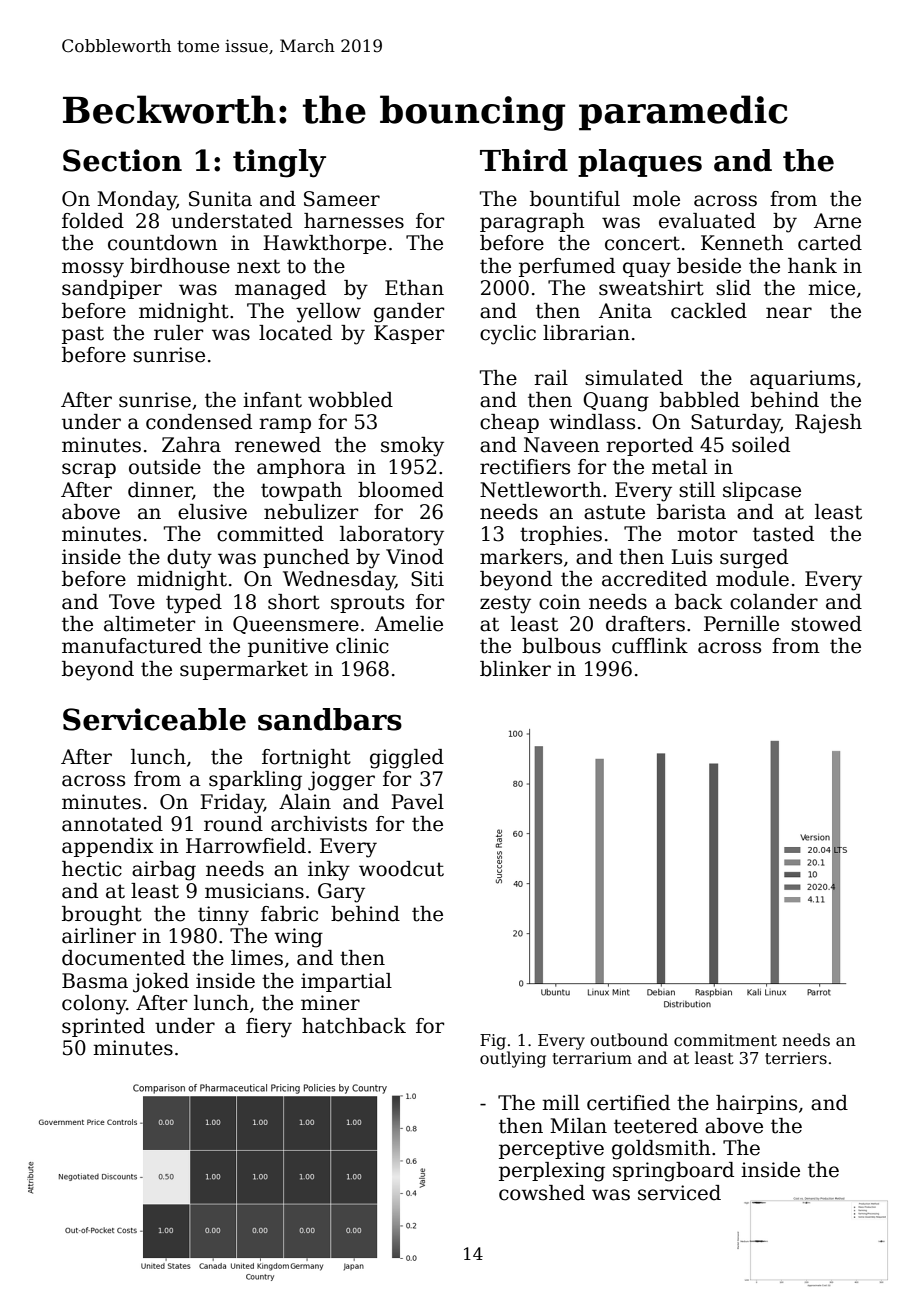 The width and height of the screenshot is (924, 1311). Describe the element at coordinates (733, 288) in the screenshot. I see `slid` at that location.
